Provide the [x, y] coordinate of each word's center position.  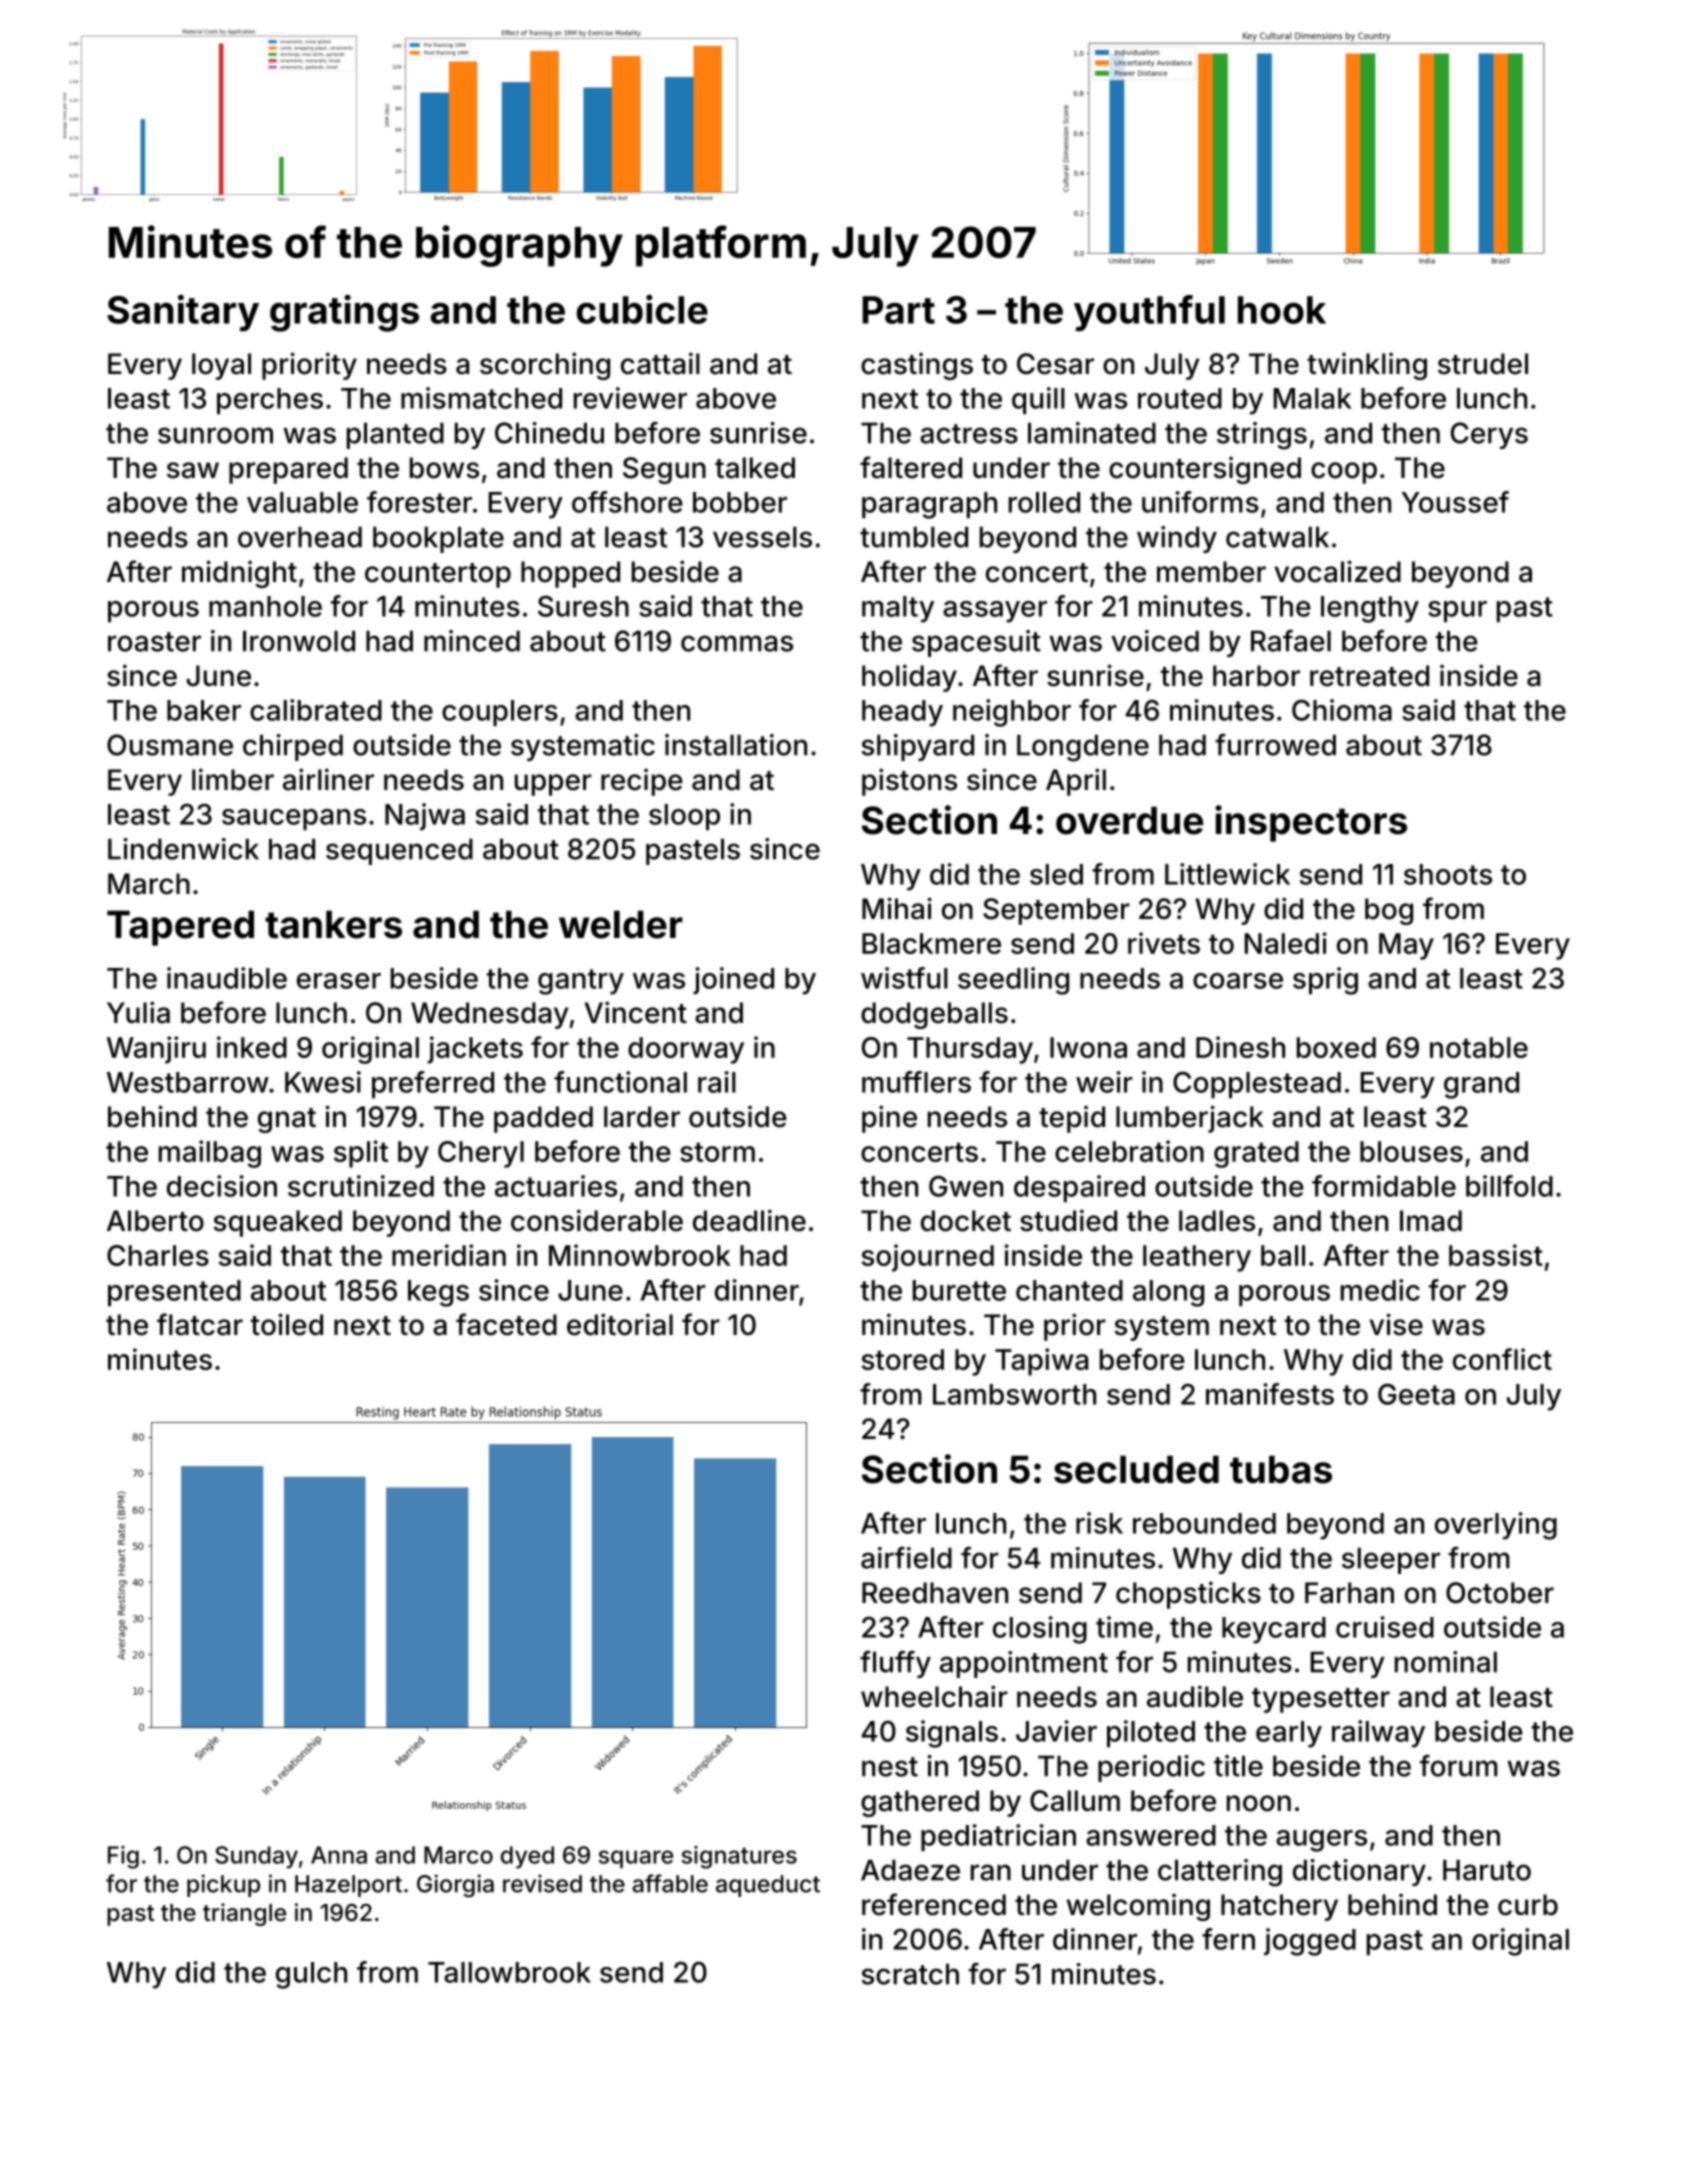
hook [1282, 310]
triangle [244, 1914]
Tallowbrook [509, 1972]
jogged [1310, 1942]
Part [898, 310]
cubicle [642, 309]
